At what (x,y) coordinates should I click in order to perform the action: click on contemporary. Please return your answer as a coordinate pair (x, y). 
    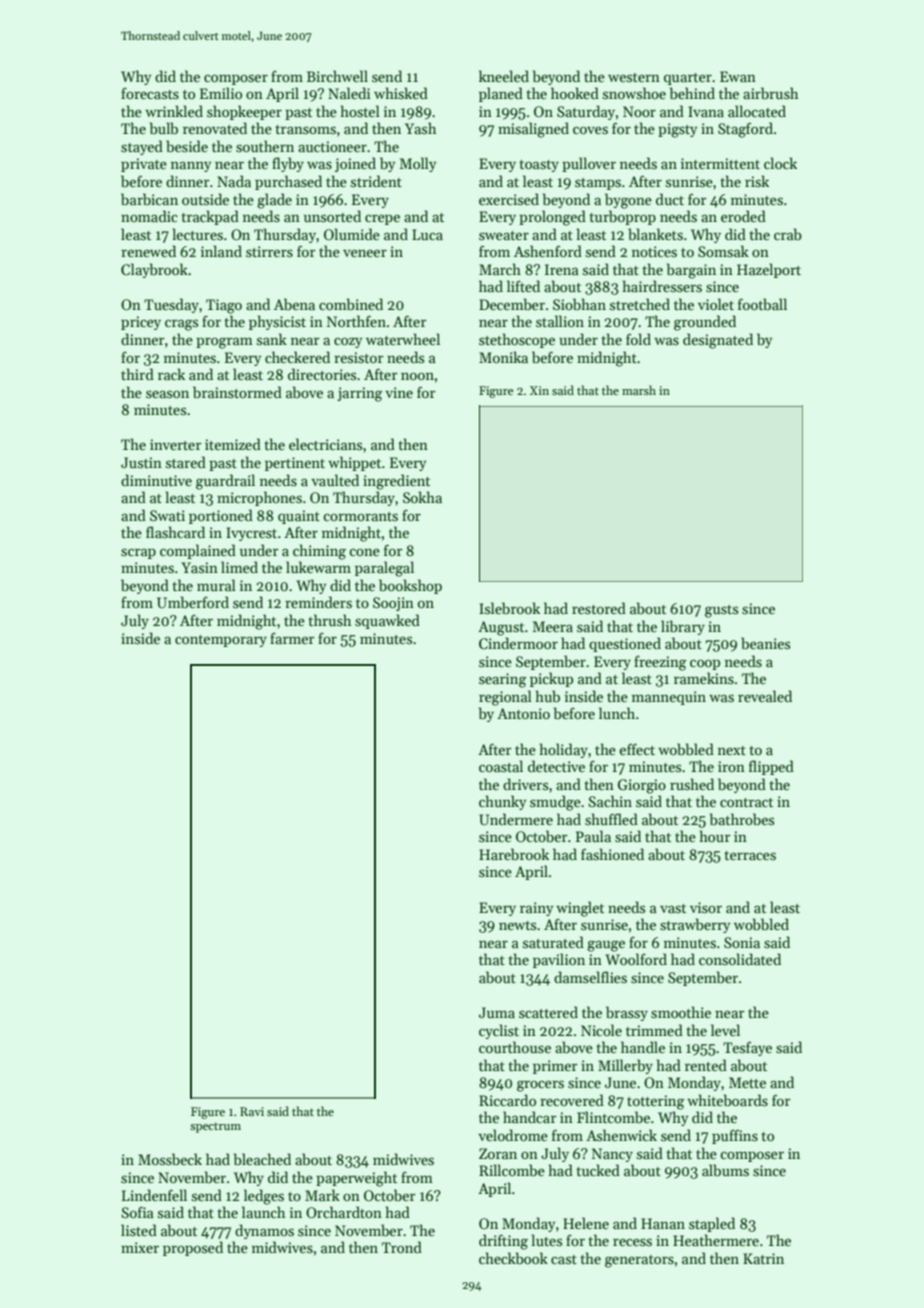
    Looking at the image, I should click on (221, 641).
